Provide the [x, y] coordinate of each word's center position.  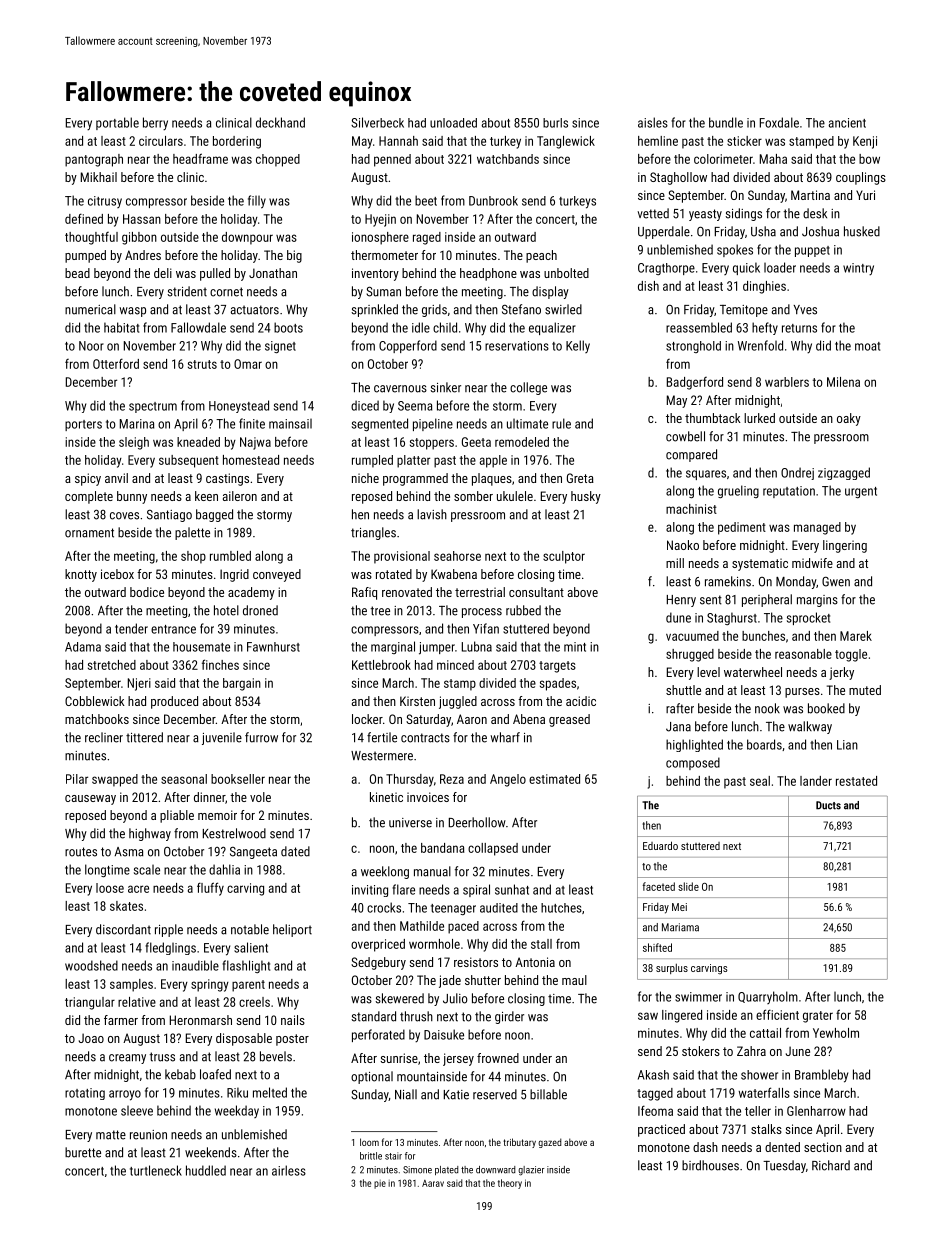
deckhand [280, 122]
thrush [416, 1016]
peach [541, 256]
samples [131, 985]
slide [688, 886]
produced [174, 702]
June [798, 1051]
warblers [787, 382]
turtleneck [156, 1170]
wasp [133, 312]
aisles [653, 122]
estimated [554, 779]
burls [555, 123]
